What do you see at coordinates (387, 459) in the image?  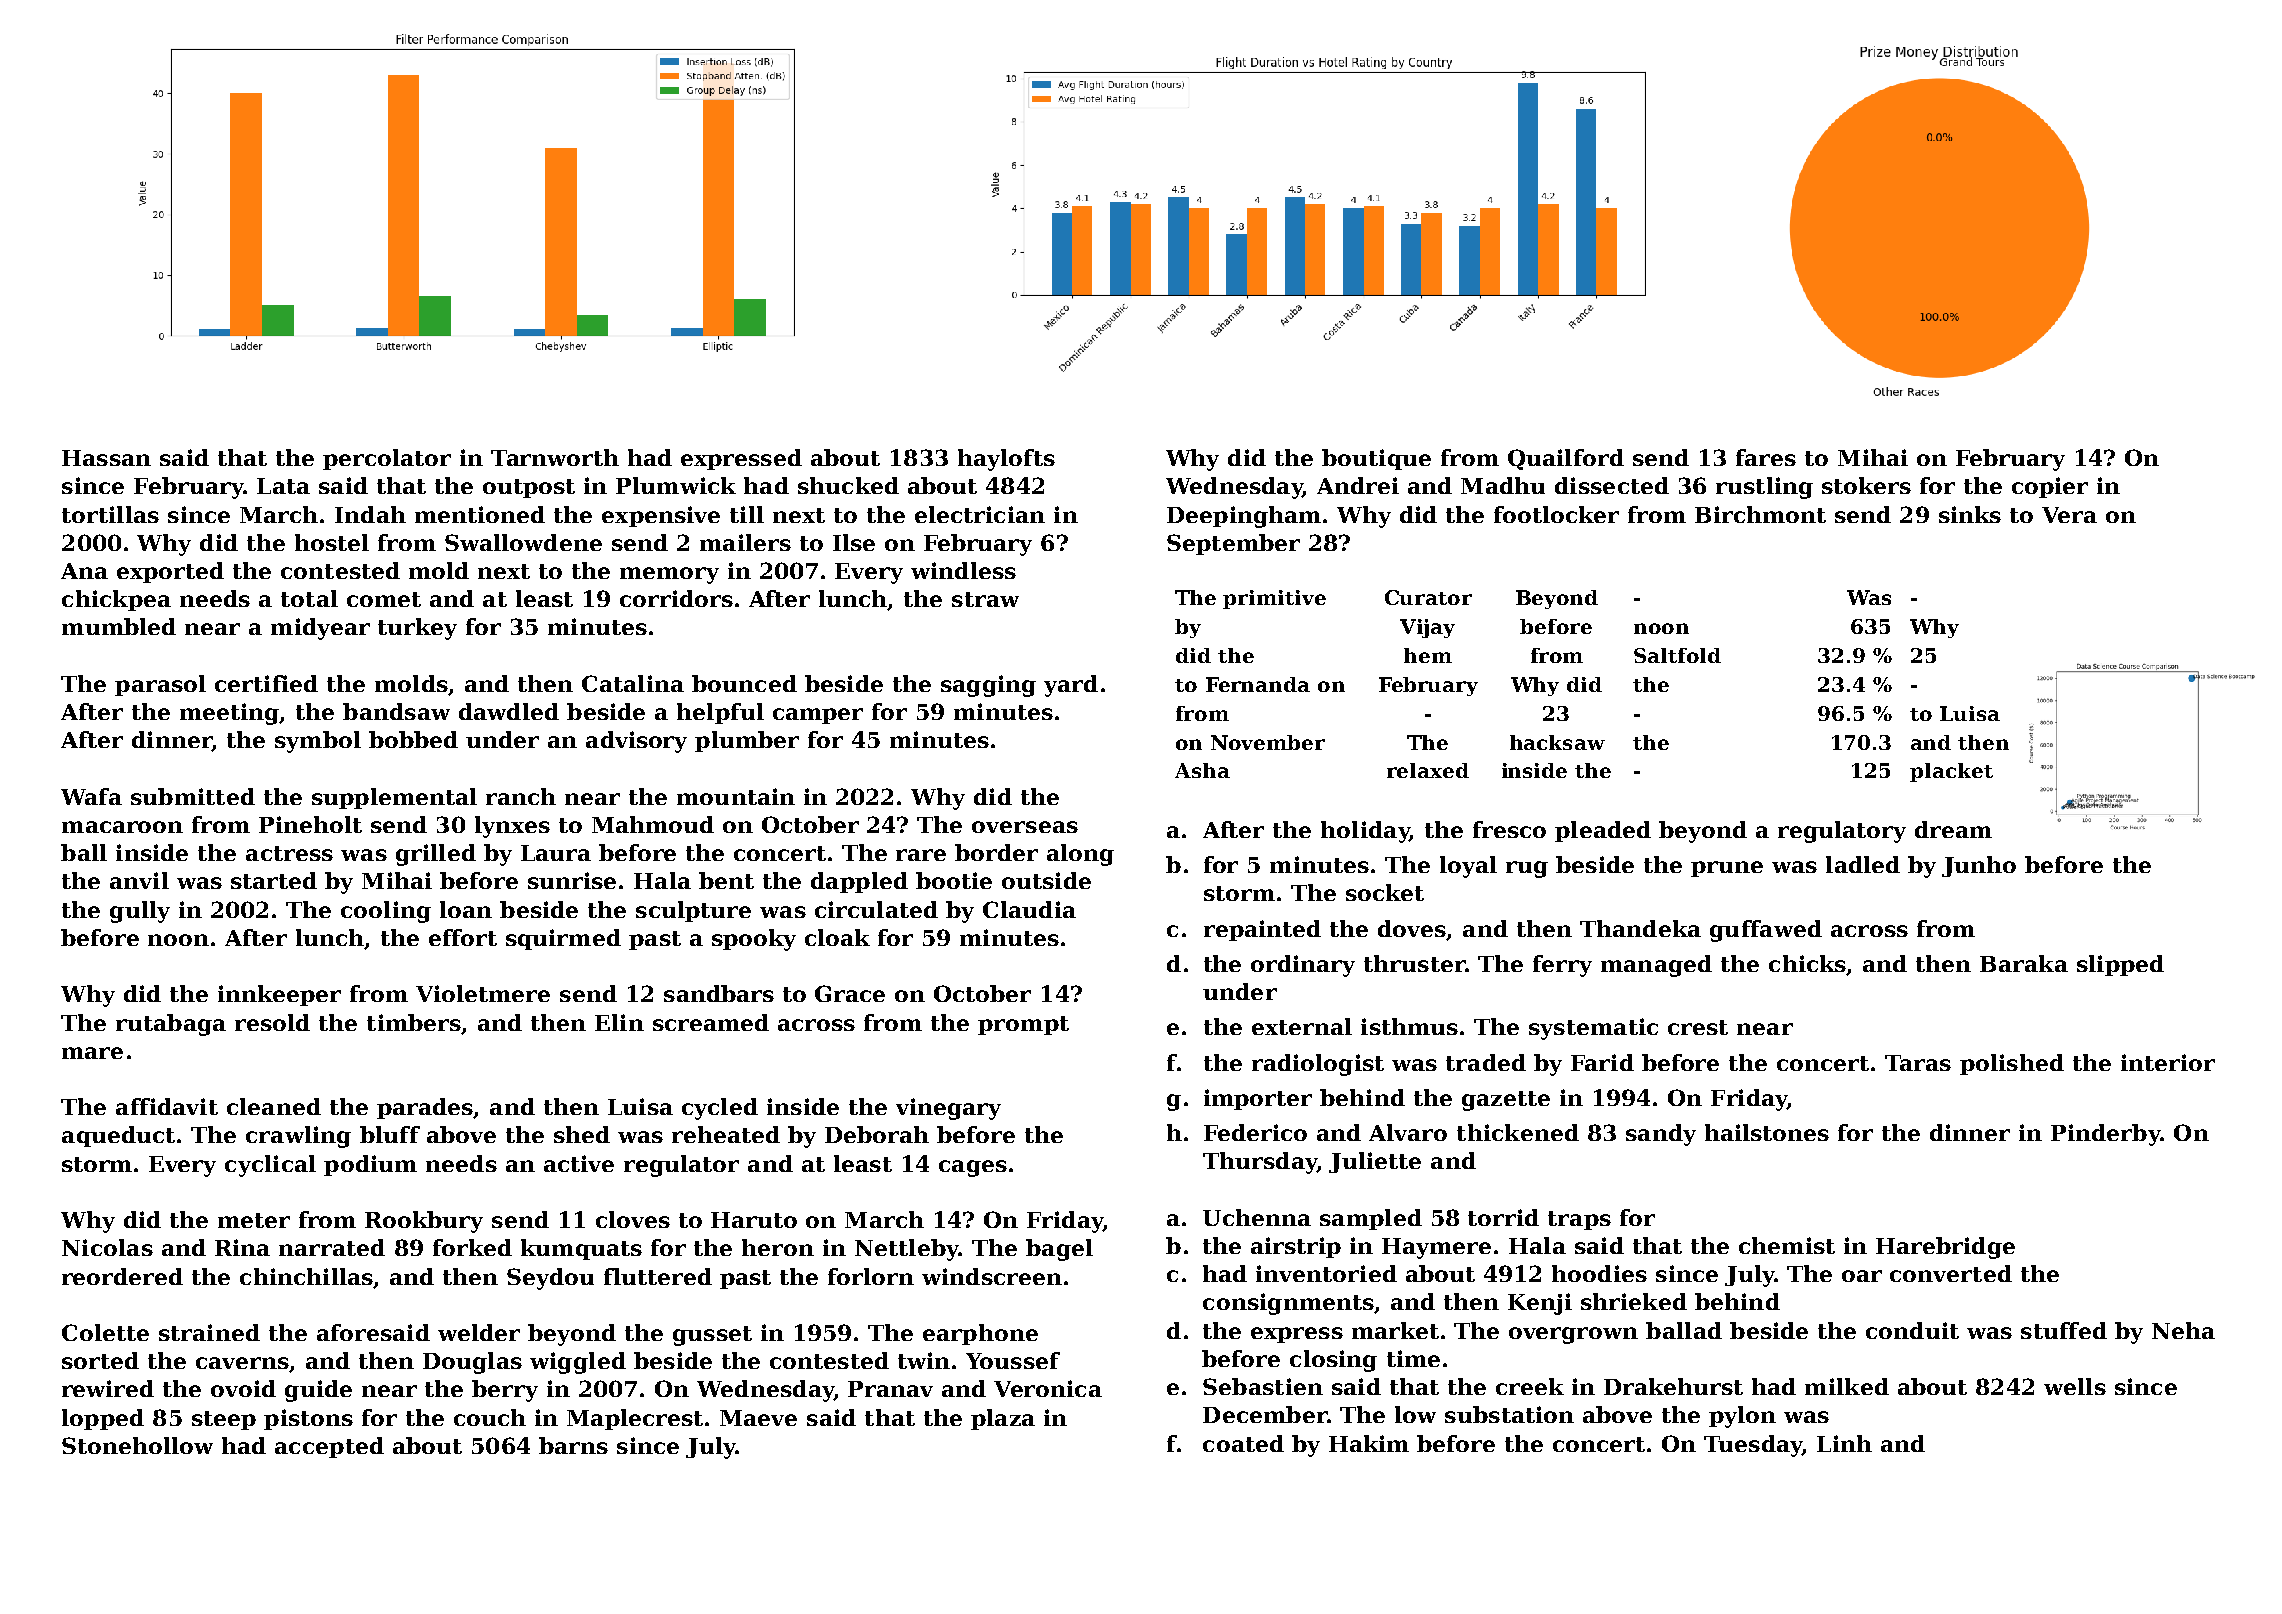 I see `percolator` at bounding box center [387, 459].
